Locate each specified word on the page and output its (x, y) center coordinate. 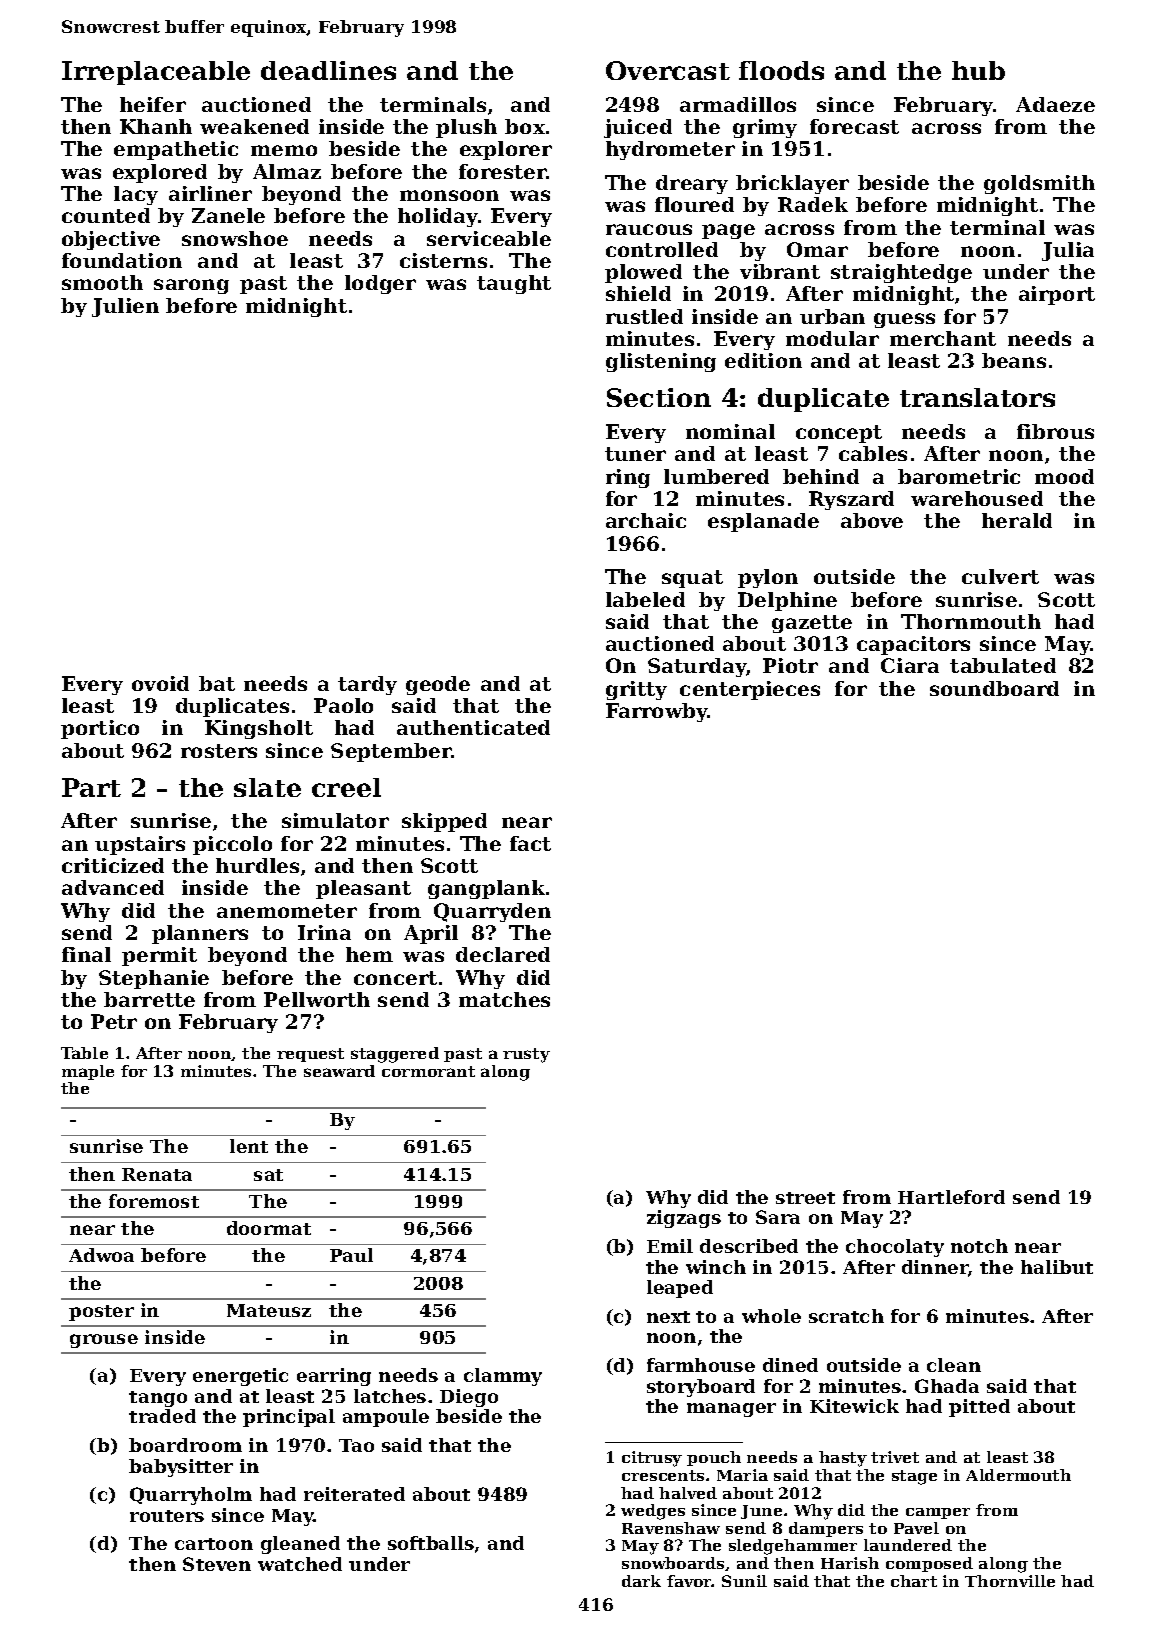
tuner (635, 454)
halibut (1057, 1267)
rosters (219, 751)
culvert (1000, 576)
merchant (943, 338)
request (310, 1055)
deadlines (328, 70)
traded (162, 1416)
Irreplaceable (156, 73)
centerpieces (750, 690)
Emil (670, 1246)
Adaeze (1055, 104)
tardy (367, 685)
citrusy (652, 1459)
